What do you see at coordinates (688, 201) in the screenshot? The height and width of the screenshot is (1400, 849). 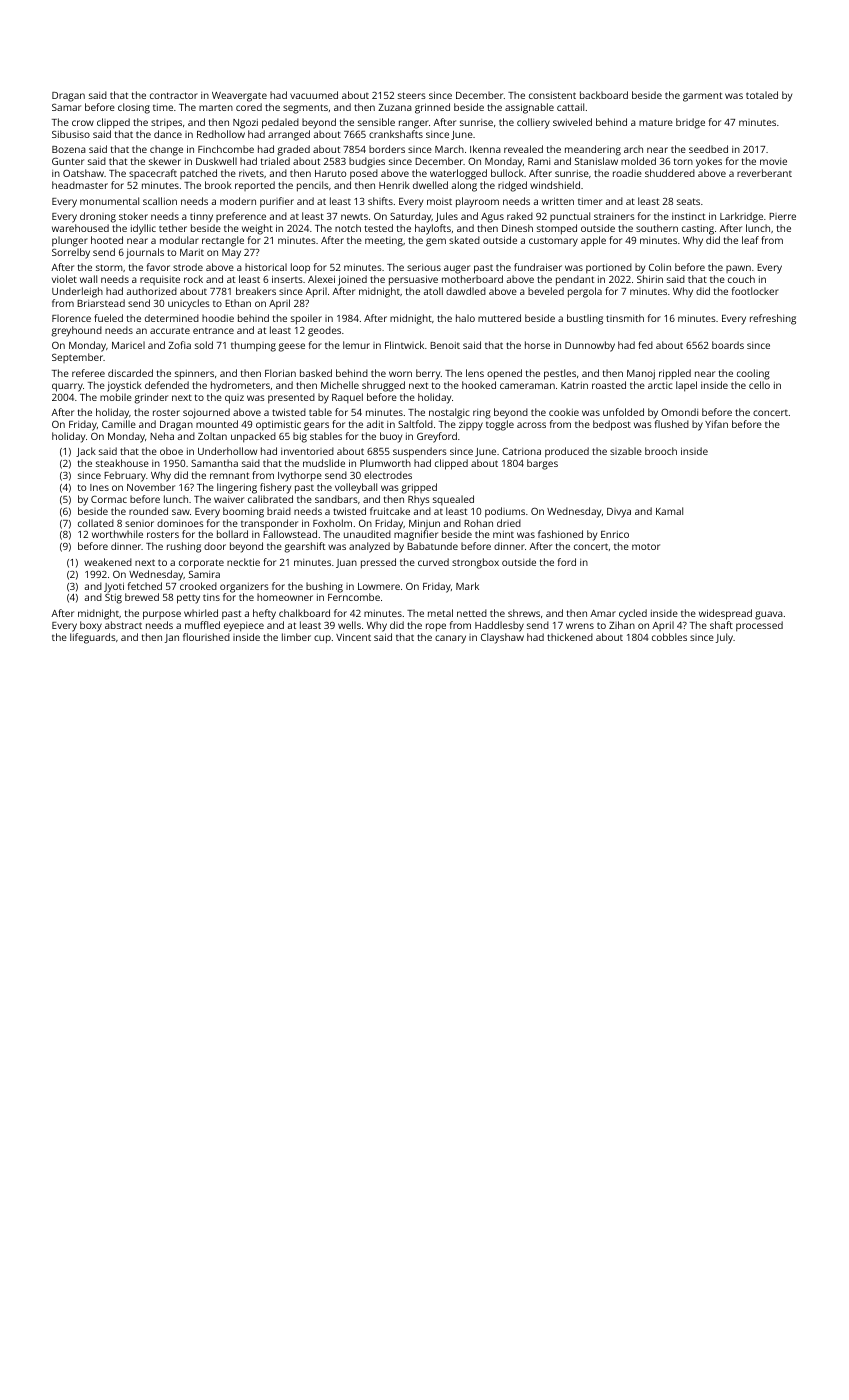 I see `seats` at bounding box center [688, 201].
